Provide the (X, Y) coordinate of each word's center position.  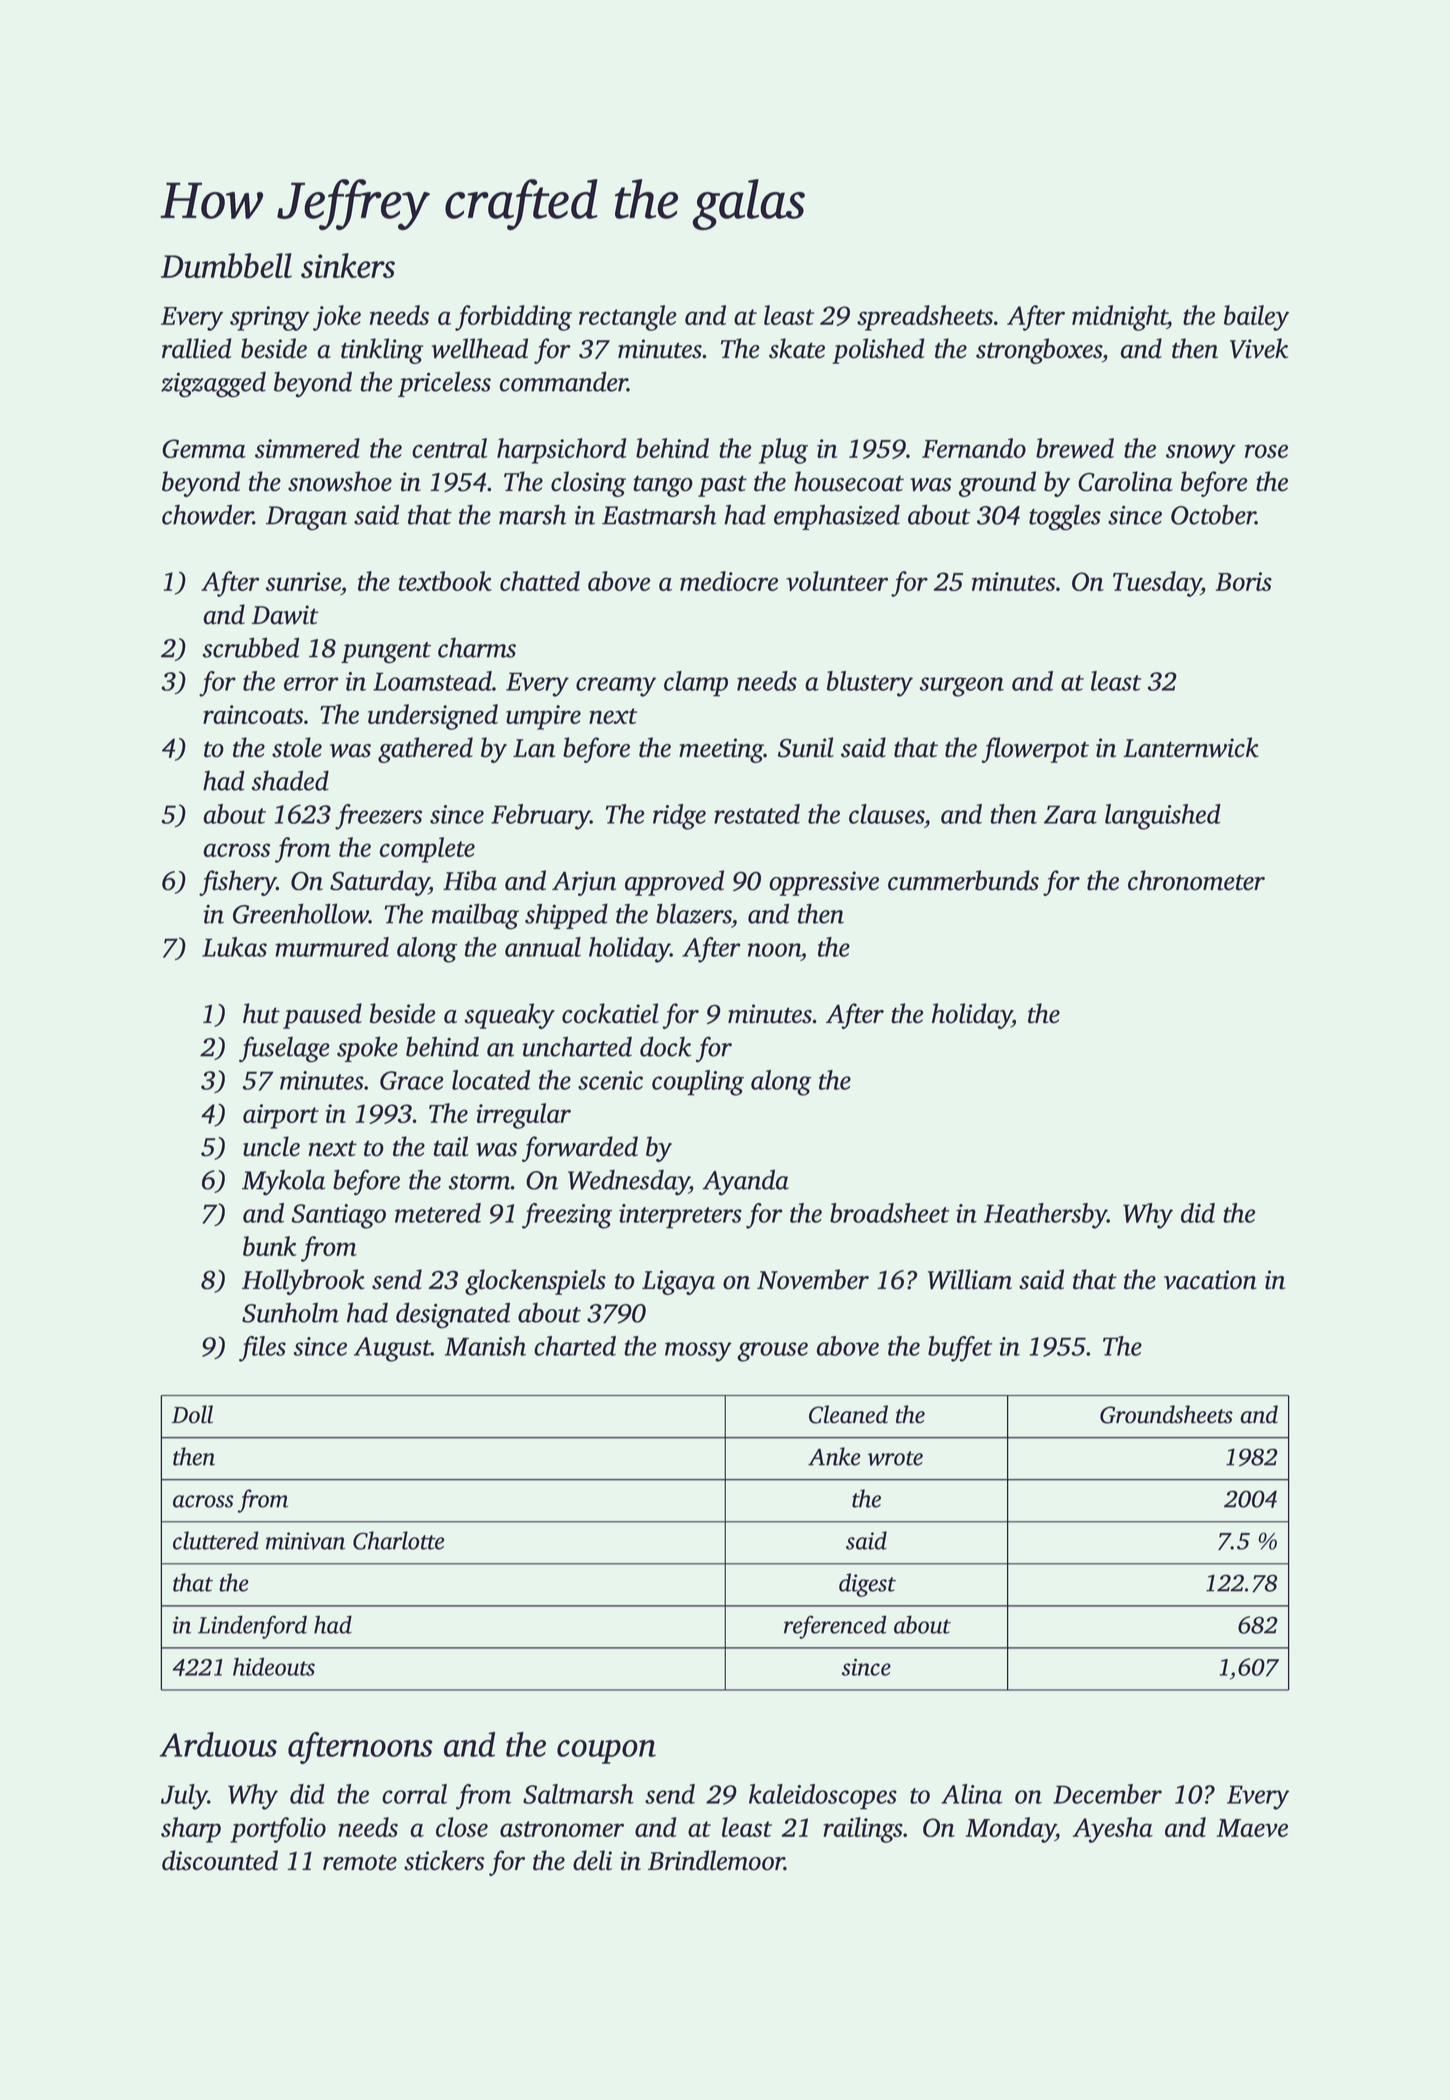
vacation (1210, 1280)
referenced (835, 1627)
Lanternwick (1191, 747)
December (1107, 1794)
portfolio (278, 1830)
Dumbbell (226, 265)
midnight (1119, 318)
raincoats (253, 714)
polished (878, 351)
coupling (698, 1083)
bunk (270, 1246)
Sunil (806, 747)
